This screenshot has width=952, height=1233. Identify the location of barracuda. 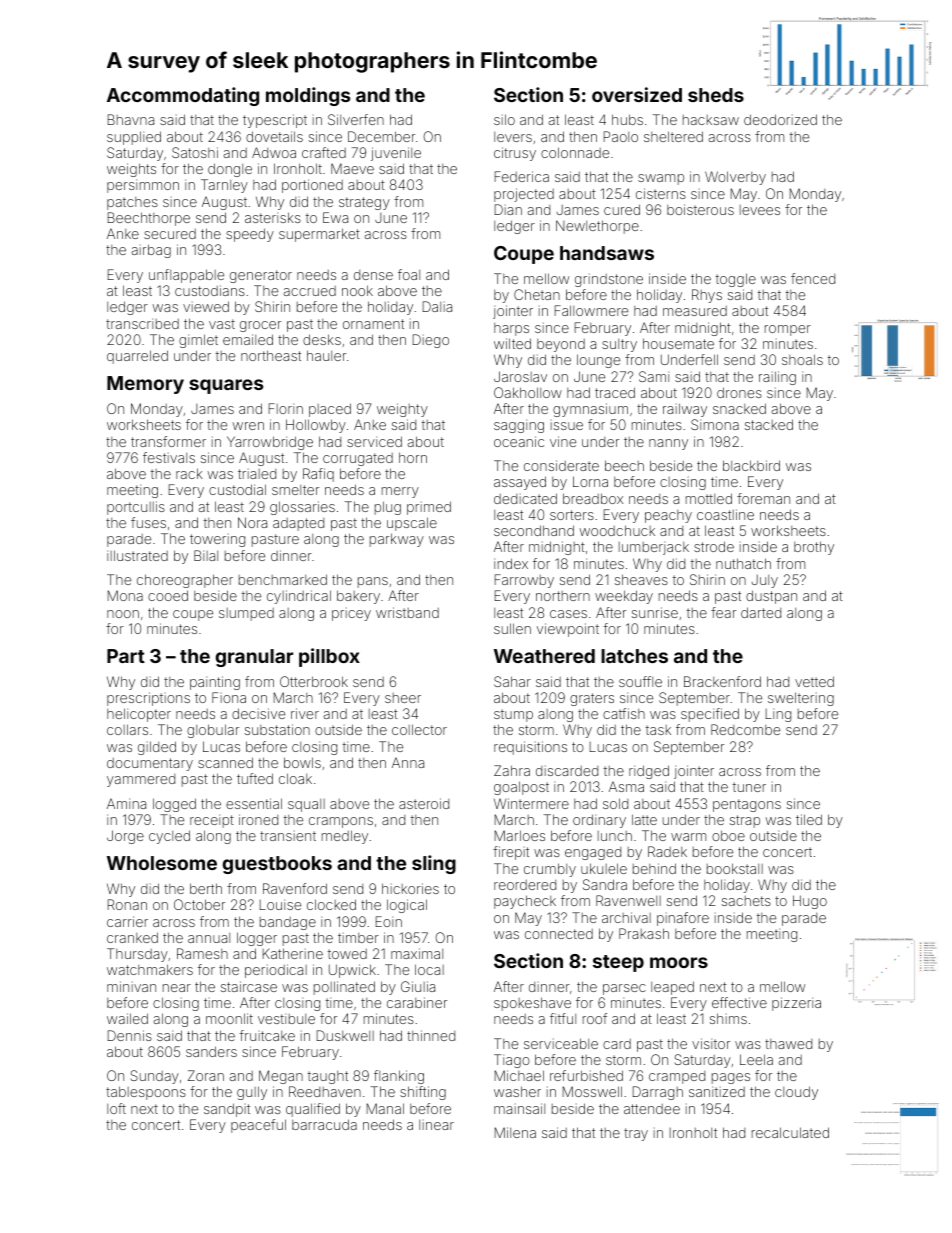
(324, 1124).
